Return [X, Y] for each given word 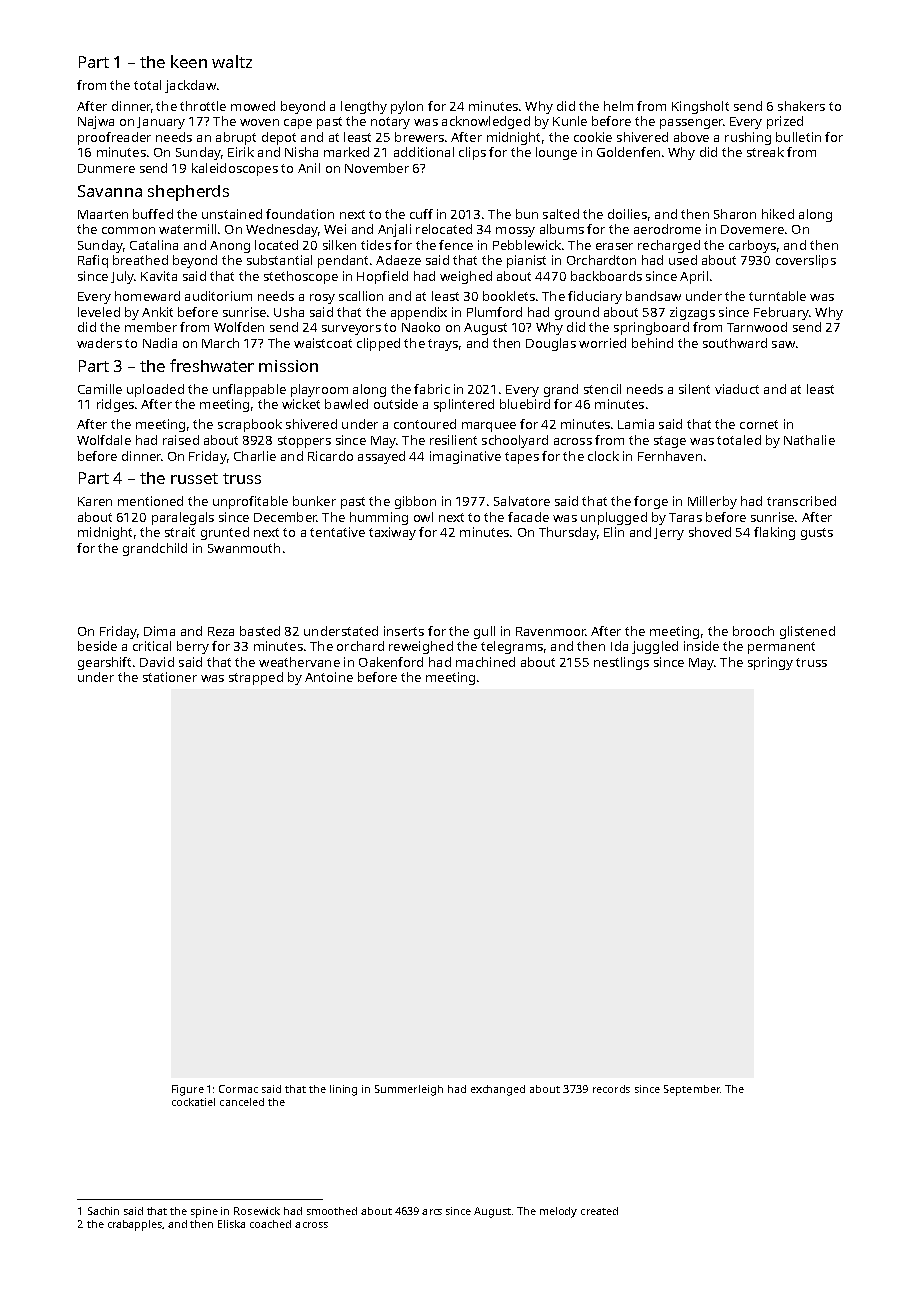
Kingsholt [700, 107]
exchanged [498, 1090]
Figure [188, 1090]
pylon [407, 107]
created [599, 1211]
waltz [232, 61]
